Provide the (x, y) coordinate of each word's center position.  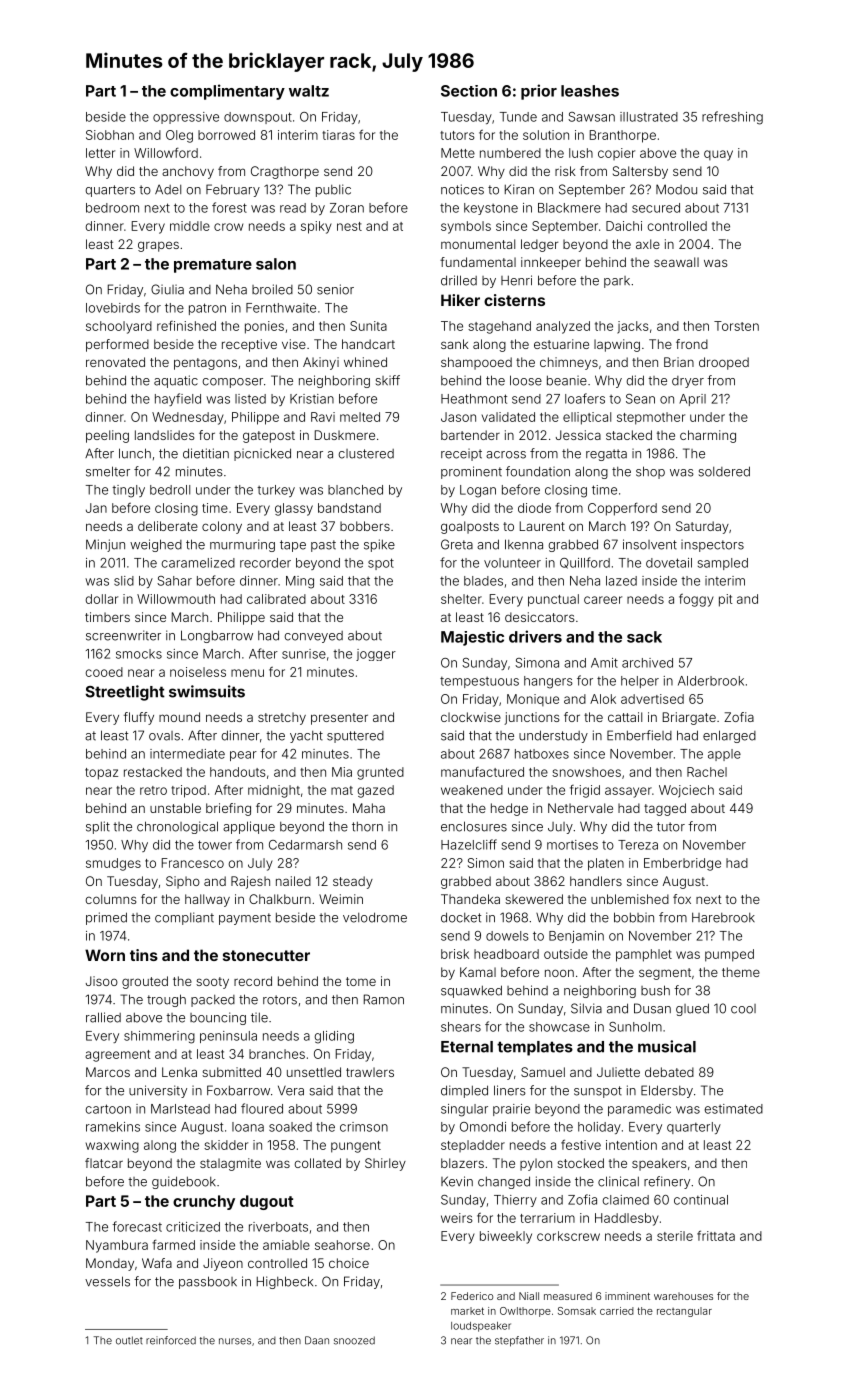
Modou (676, 189)
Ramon (384, 999)
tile (259, 1018)
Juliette (618, 1072)
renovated (115, 362)
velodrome (375, 917)
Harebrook (723, 917)
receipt (461, 455)
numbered (510, 153)
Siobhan (110, 135)
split (98, 827)
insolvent (650, 544)
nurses (235, 1341)
